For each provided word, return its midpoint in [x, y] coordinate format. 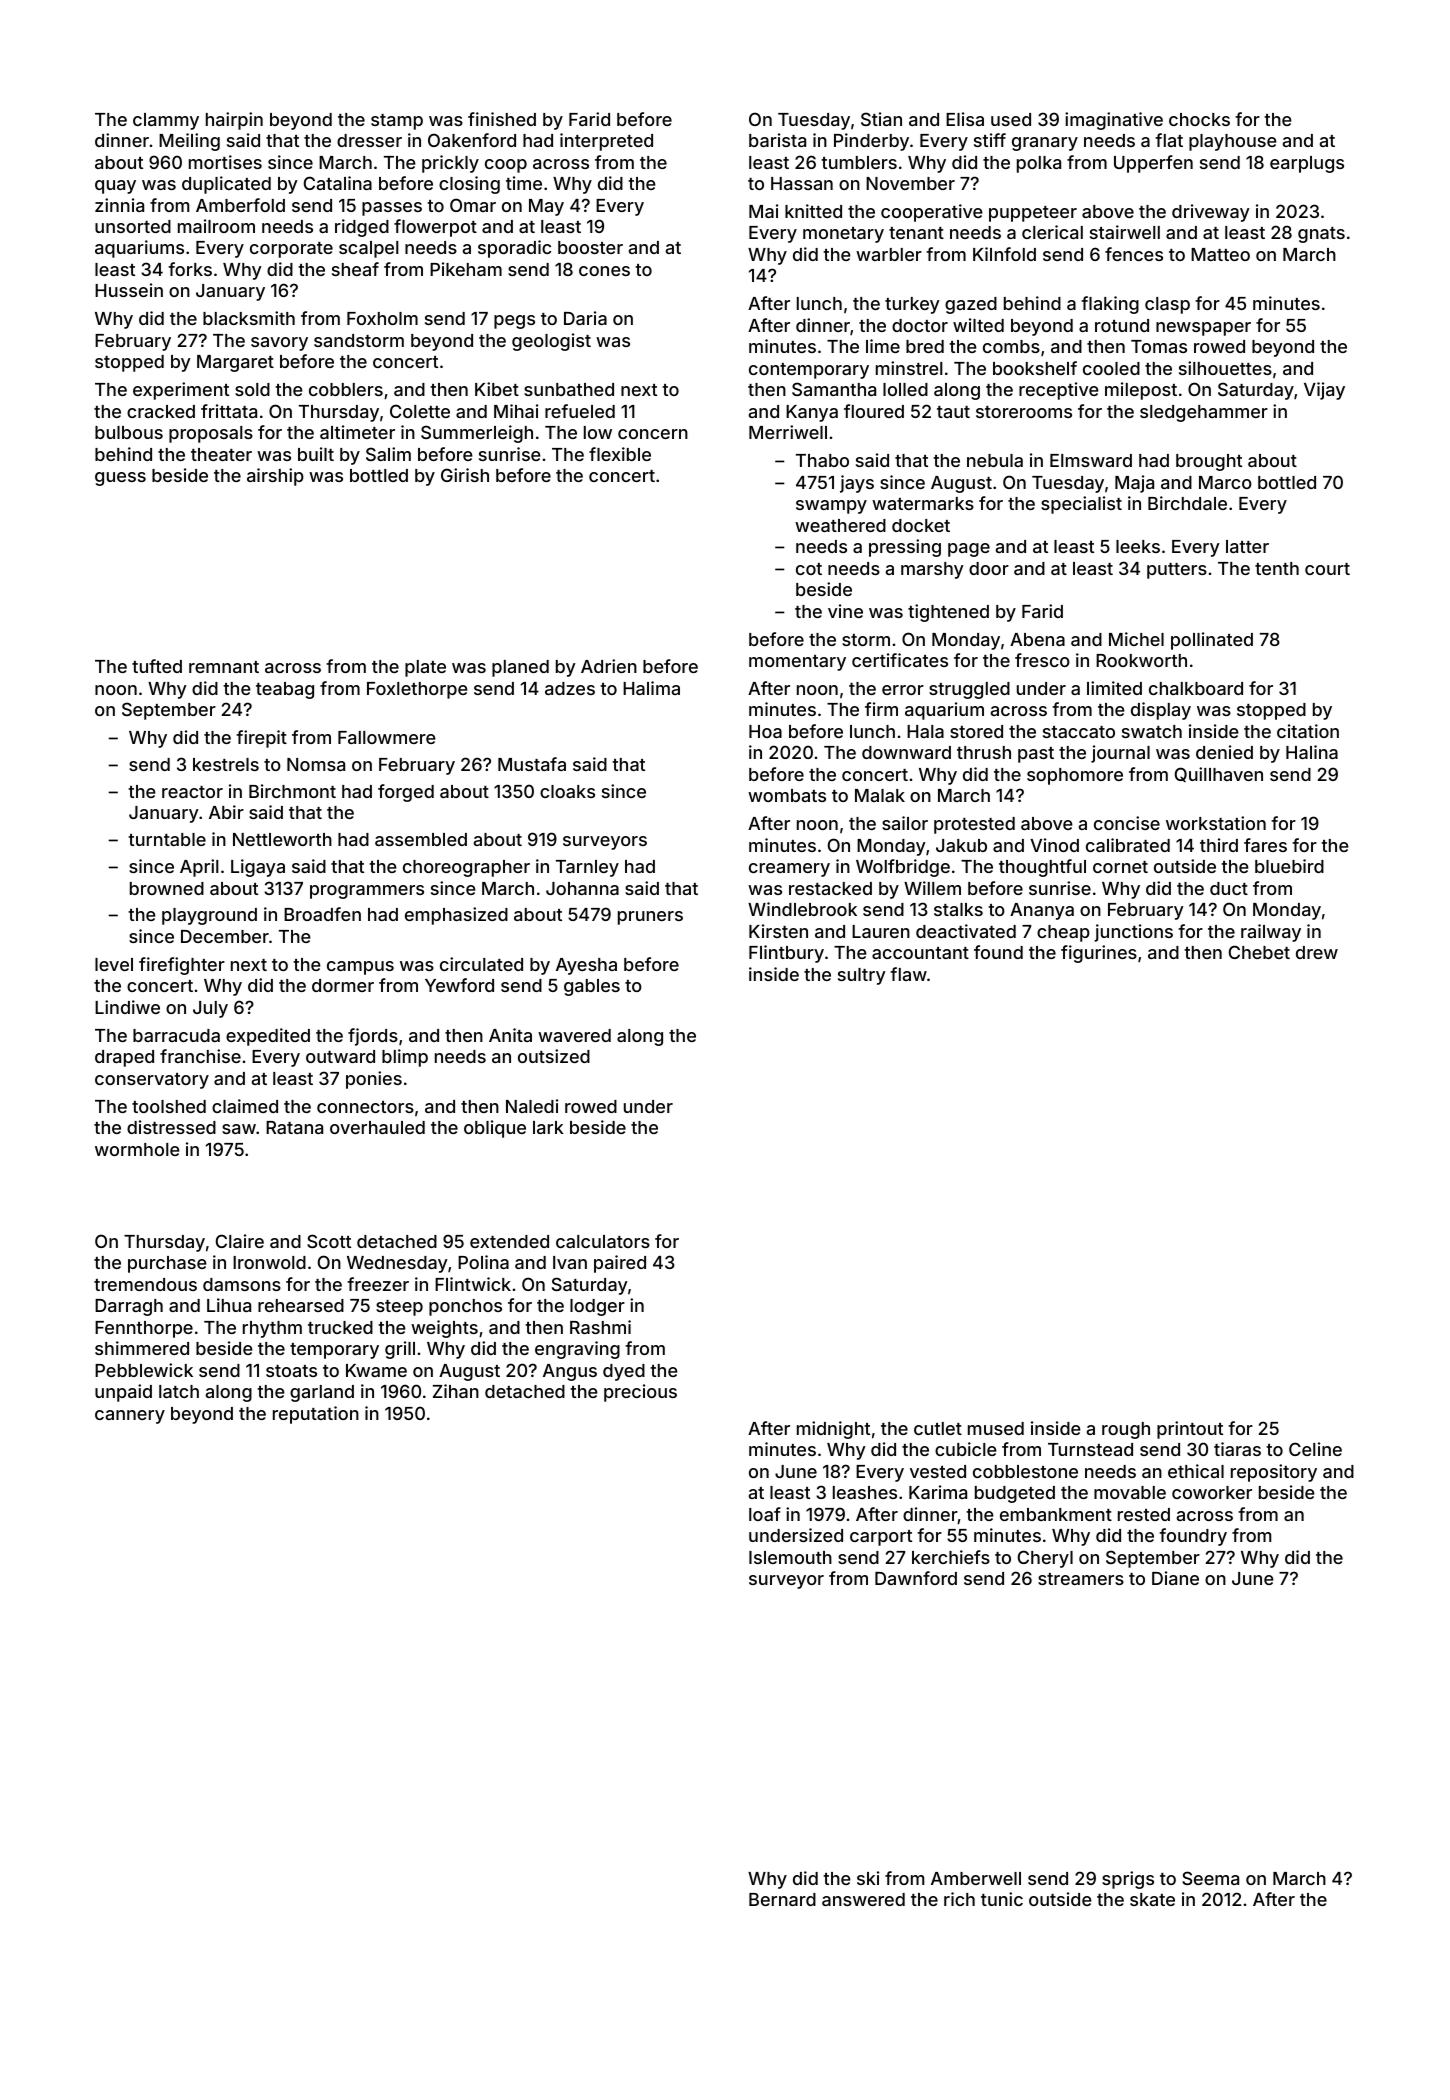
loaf [765, 1514]
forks [190, 269]
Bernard [782, 1899]
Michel [1136, 639]
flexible [620, 454]
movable [1130, 1492]
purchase [167, 1264]
